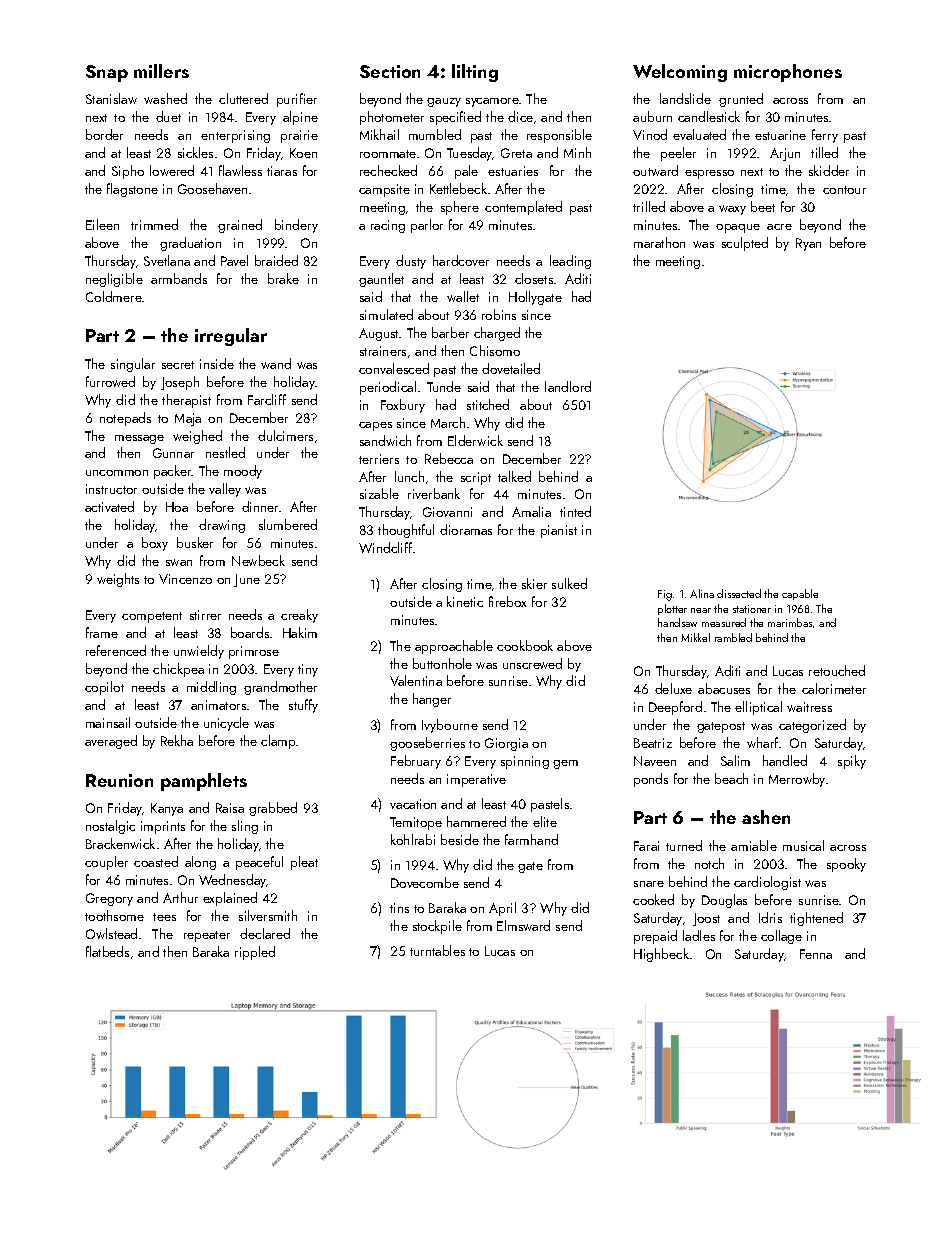 This screenshot has height=1233, width=952. What do you see at coordinates (661, 955) in the screenshot?
I see `Highbeck` at bounding box center [661, 955].
